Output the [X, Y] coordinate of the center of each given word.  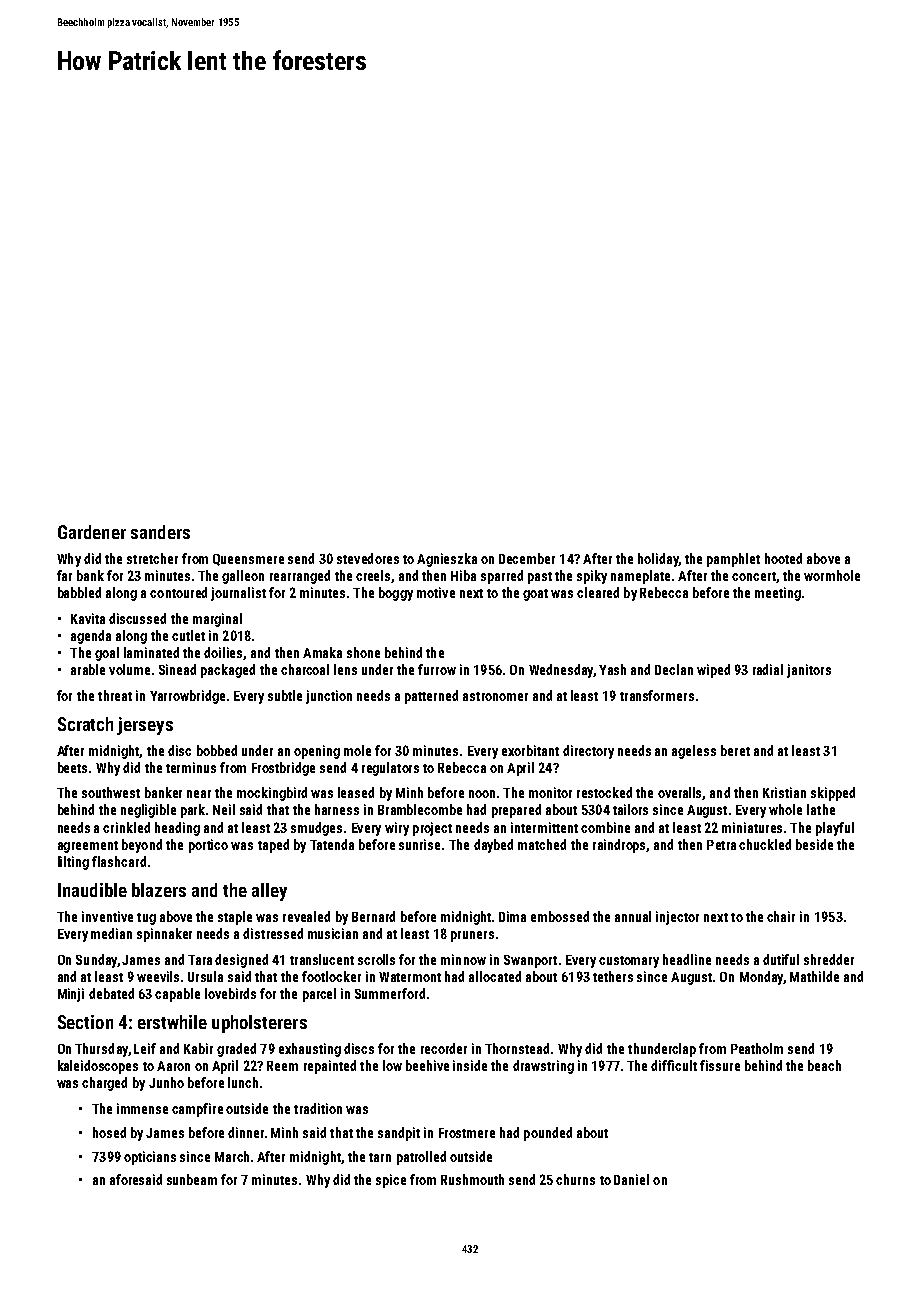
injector [677, 918]
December [527, 558]
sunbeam [192, 1179]
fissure [720, 1065]
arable [88, 669]
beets [72, 767]
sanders [160, 532]
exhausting [310, 1050]
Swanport [530, 961]
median [111, 933]
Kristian [784, 792]
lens [345, 669]
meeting [778, 594]
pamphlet [733, 560]
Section [85, 1022]
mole [357, 750]
